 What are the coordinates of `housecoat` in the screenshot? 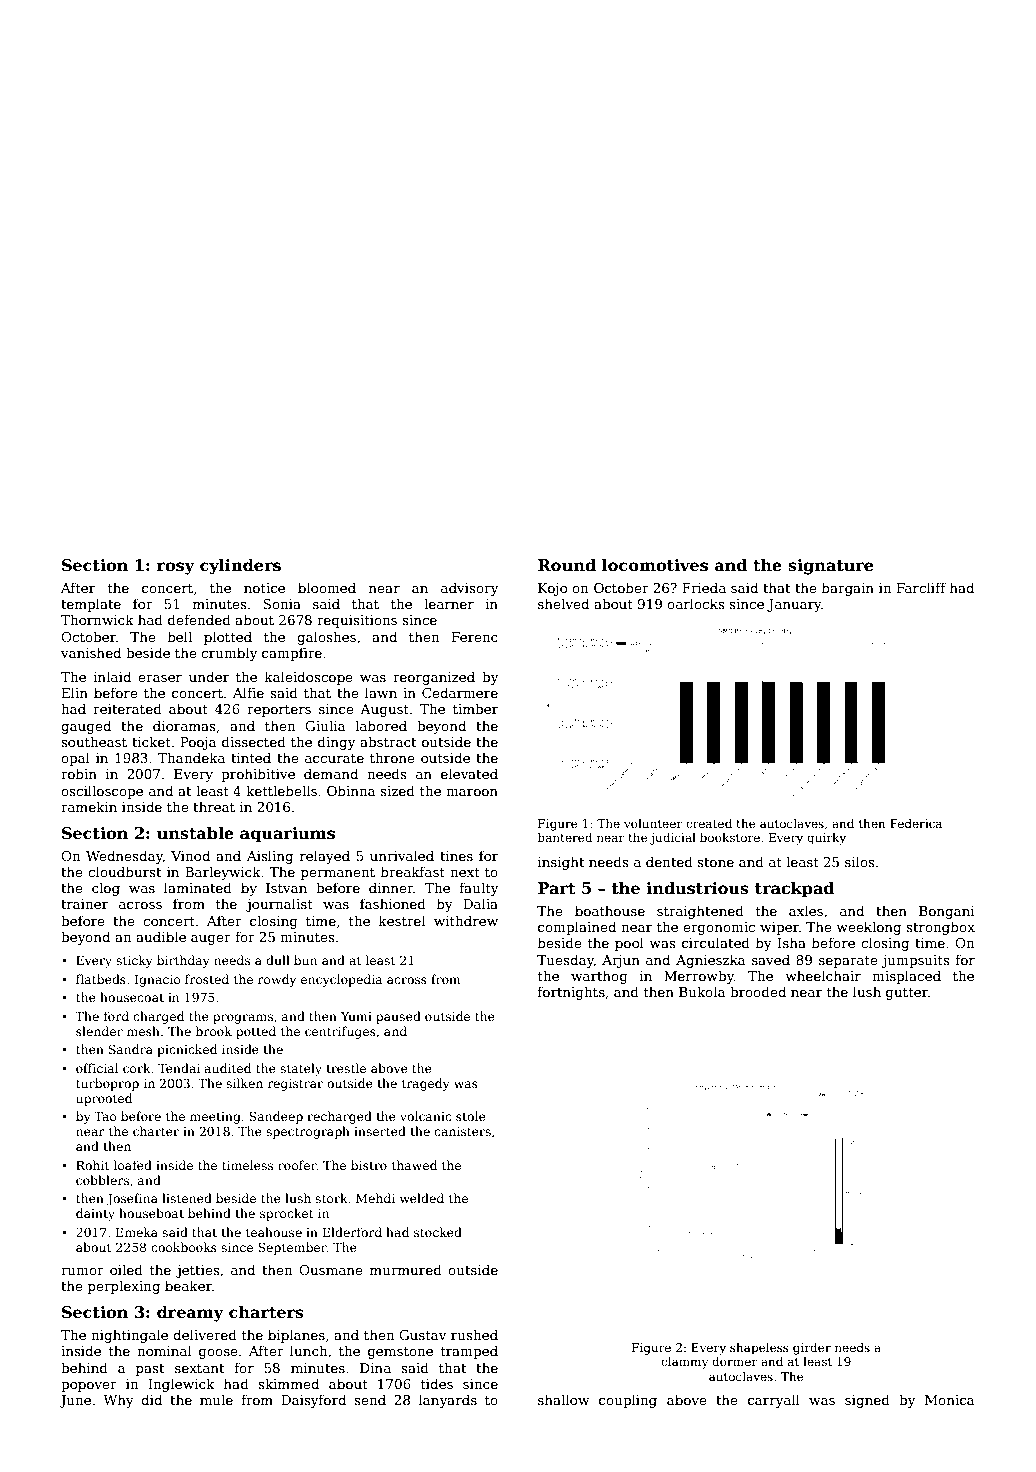 It's located at (132, 997).
